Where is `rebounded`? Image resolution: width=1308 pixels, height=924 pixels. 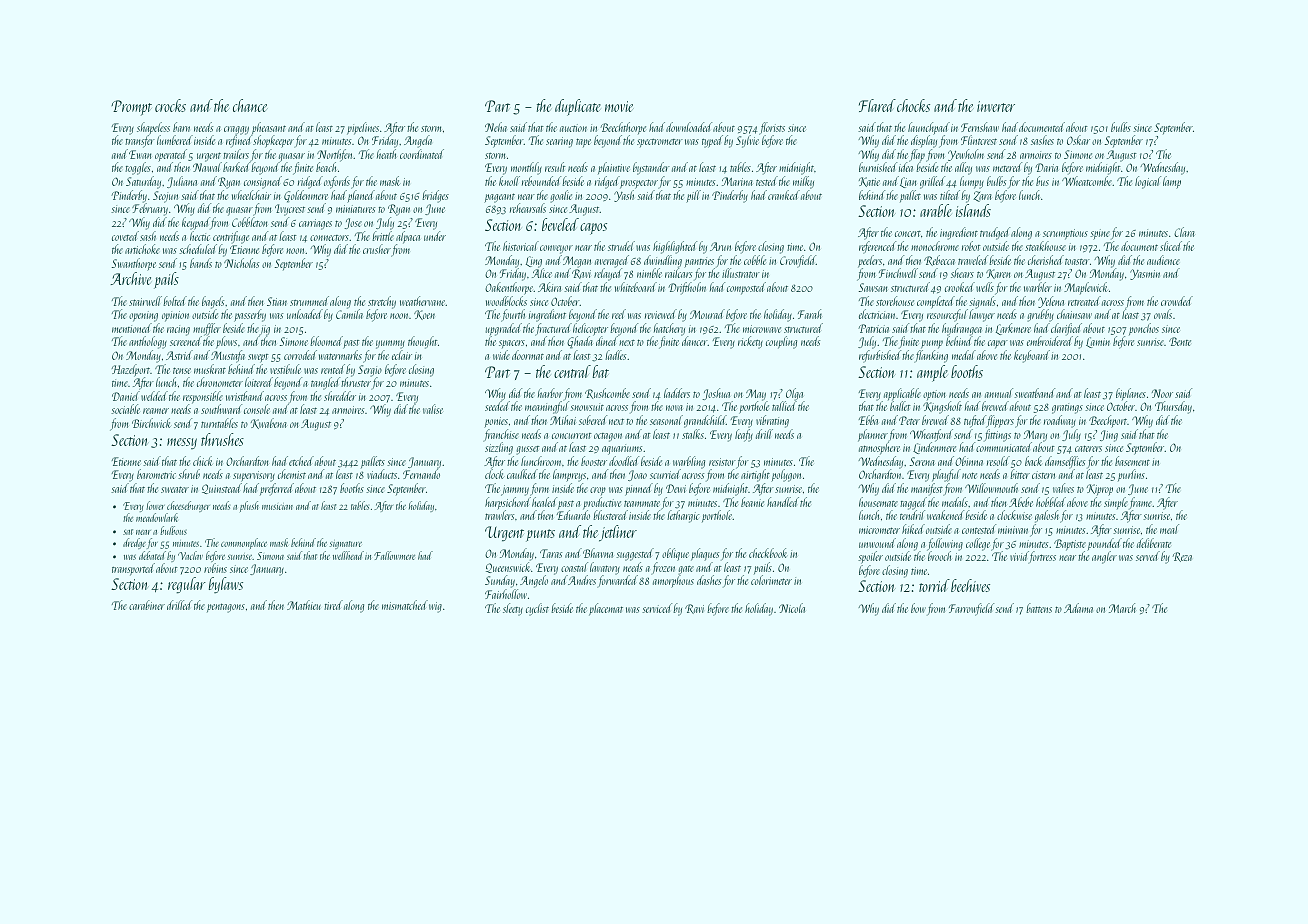 rebounded is located at coordinates (541, 181).
